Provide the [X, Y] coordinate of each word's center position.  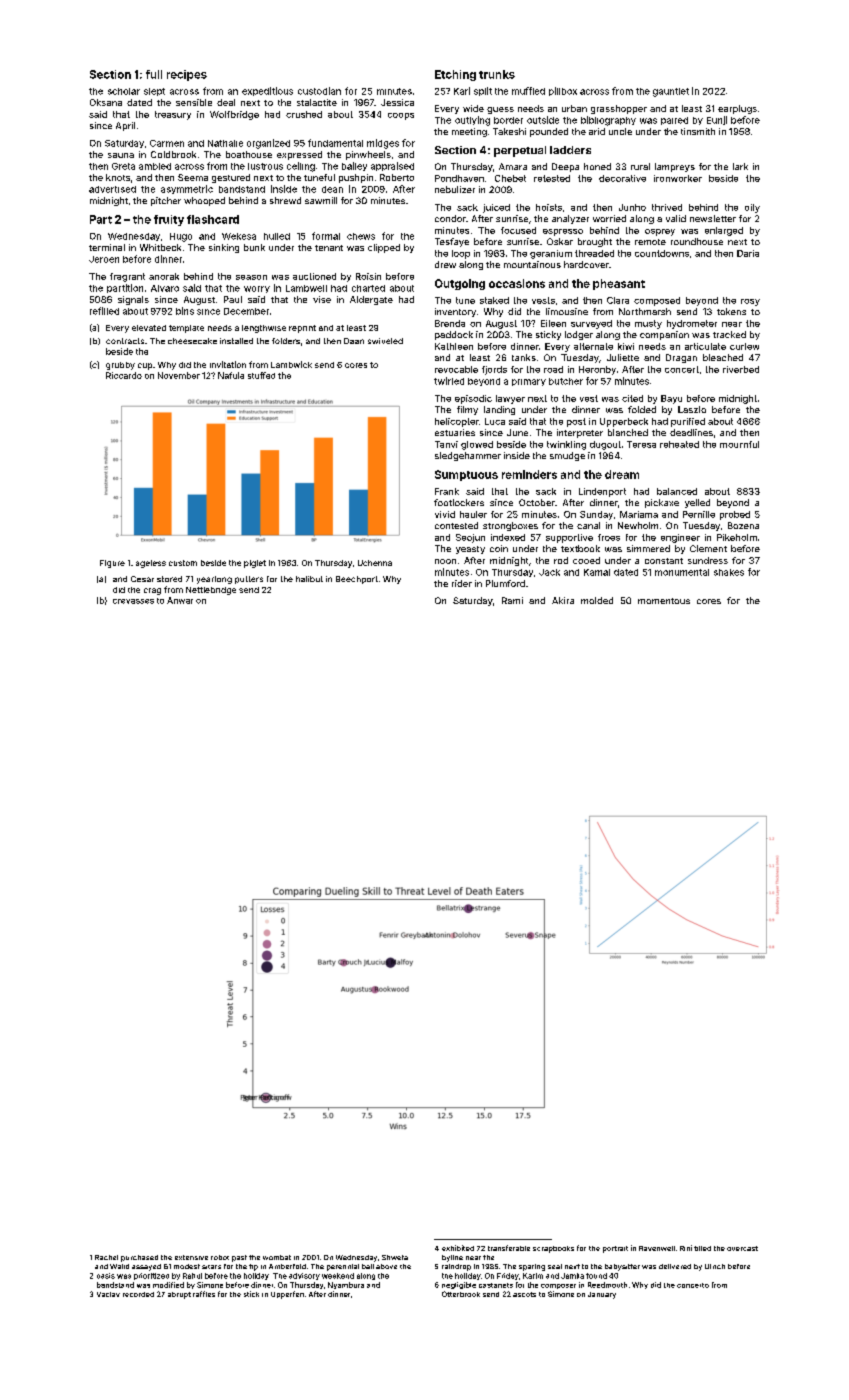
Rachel [106, 1257]
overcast [742, 1248]
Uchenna [375, 563]
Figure [112, 564]
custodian [319, 91]
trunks [497, 74]
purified [688, 422]
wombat [277, 1257]
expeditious [267, 91]
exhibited [458, 1248]
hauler [473, 514]
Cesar [142, 579]
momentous [664, 601]
